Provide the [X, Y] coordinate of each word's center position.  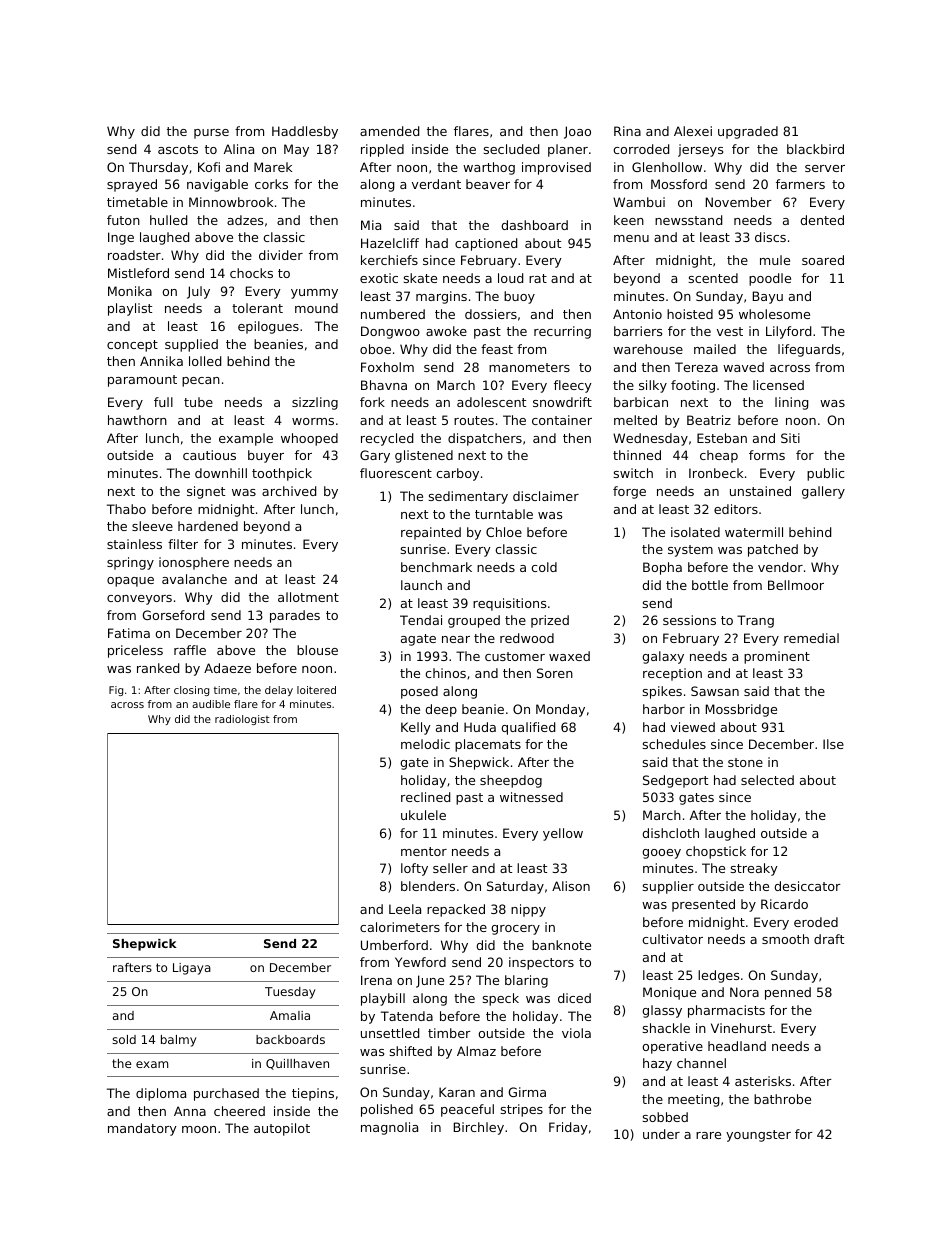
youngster [758, 1136]
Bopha [662, 568]
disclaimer [546, 496]
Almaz [476, 1051]
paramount [142, 381]
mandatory [142, 1129]
